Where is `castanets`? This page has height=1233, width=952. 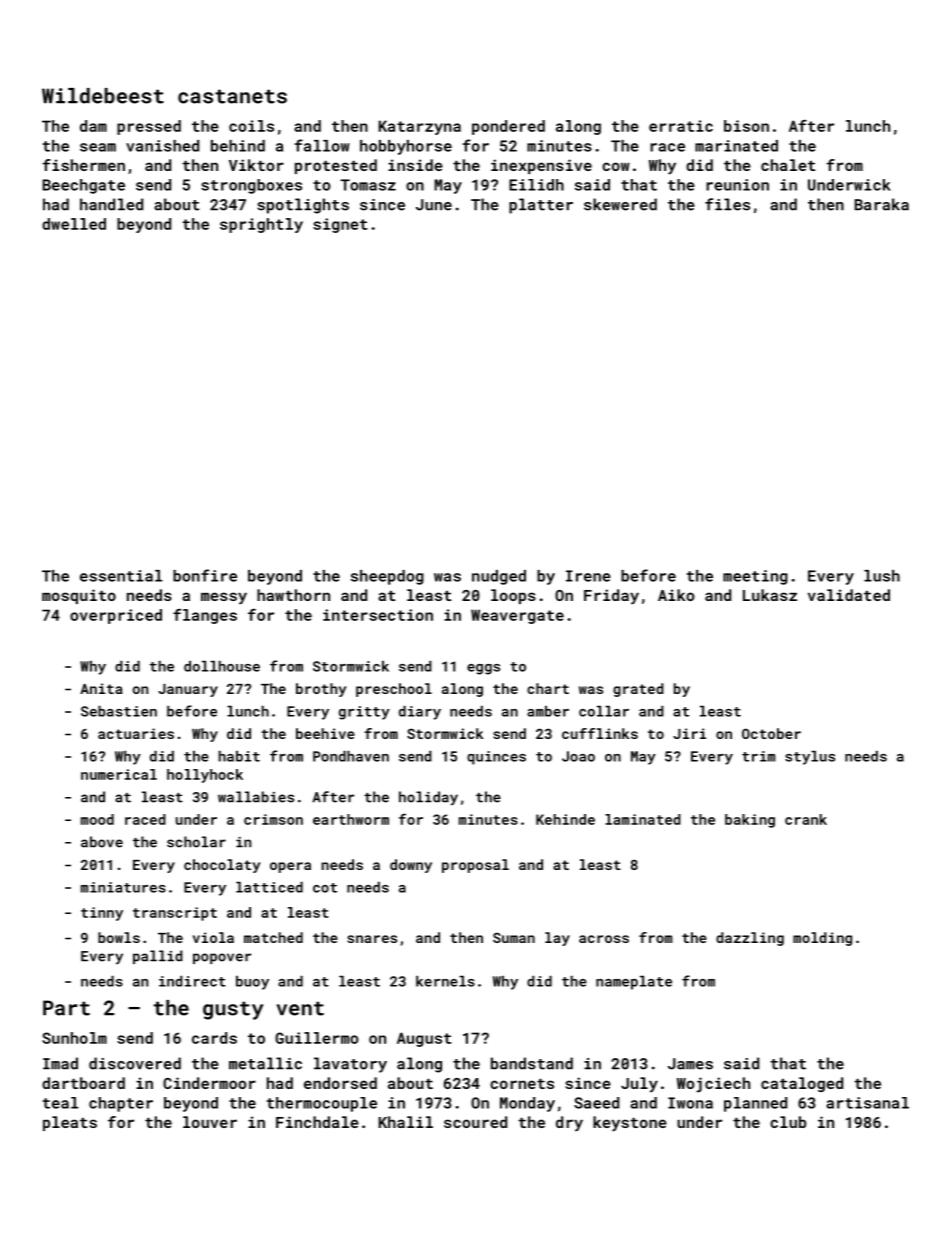
castanets is located at coordinates (232, 96).
